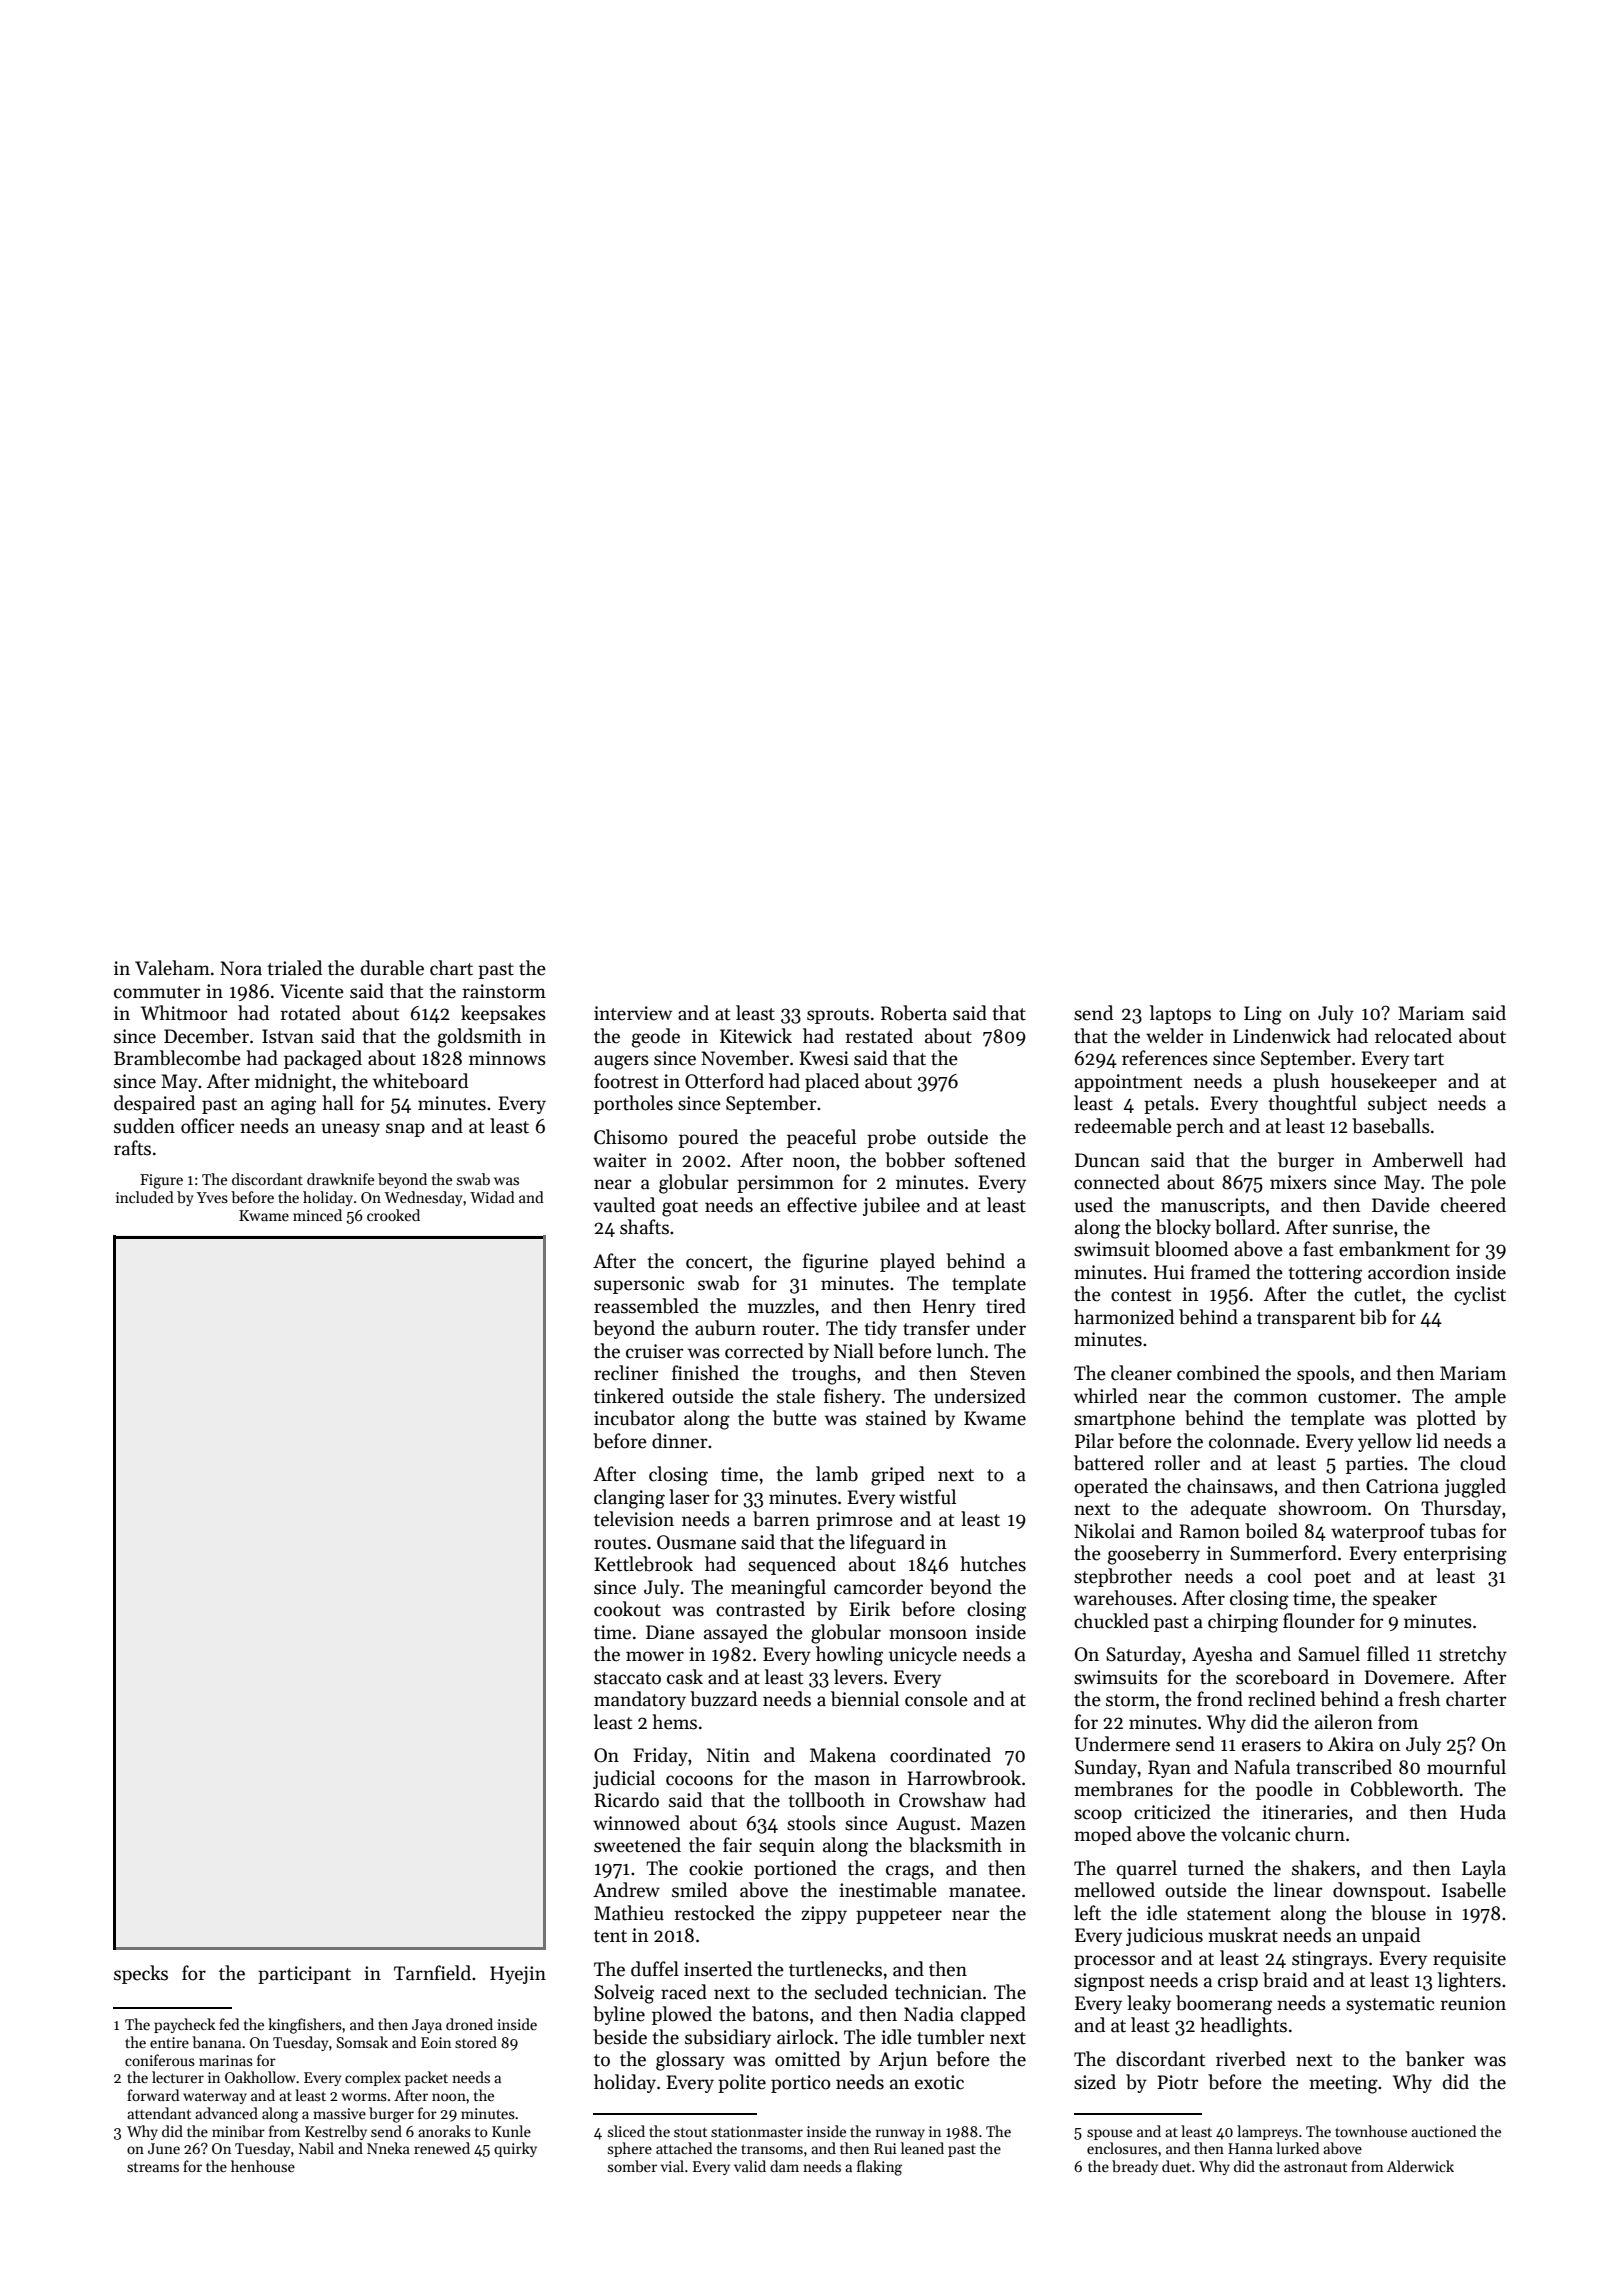 This document has height=2292, width=1620. Describe the element at coordinates (633, 1013) in the document. I see `interview` at that location.
